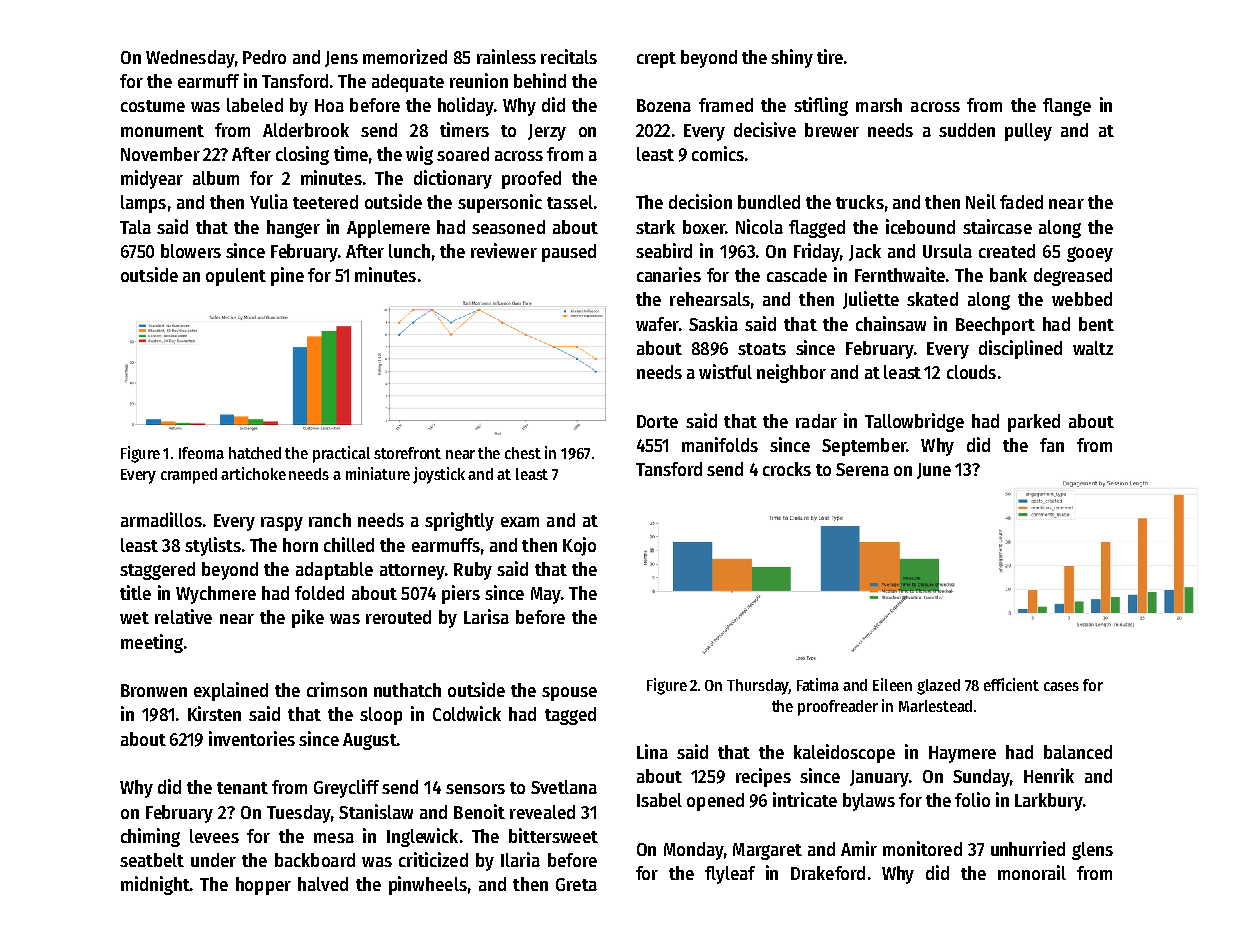  Describe the element at coordinates (971, 372) in the screenshot. I see `clouds` at that location.
